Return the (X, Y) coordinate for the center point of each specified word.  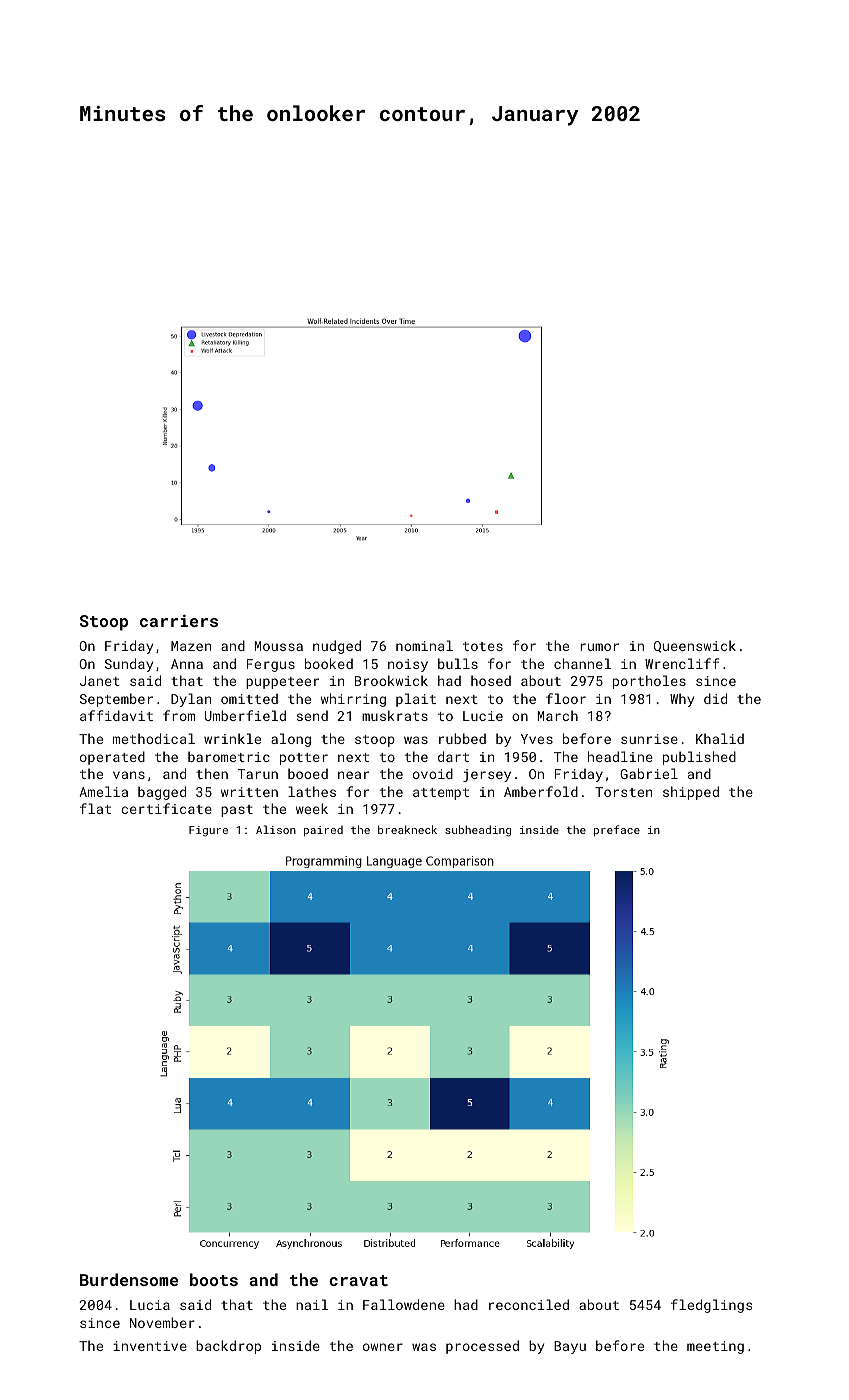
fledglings (711, 1306)
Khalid (720, 738)
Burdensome (129, 1279)
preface (617, 831)
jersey (487, 775)
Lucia (150, 1305)
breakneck (407, 829)
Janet (100, 681)
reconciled (529, 1304)
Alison (276, 829)
